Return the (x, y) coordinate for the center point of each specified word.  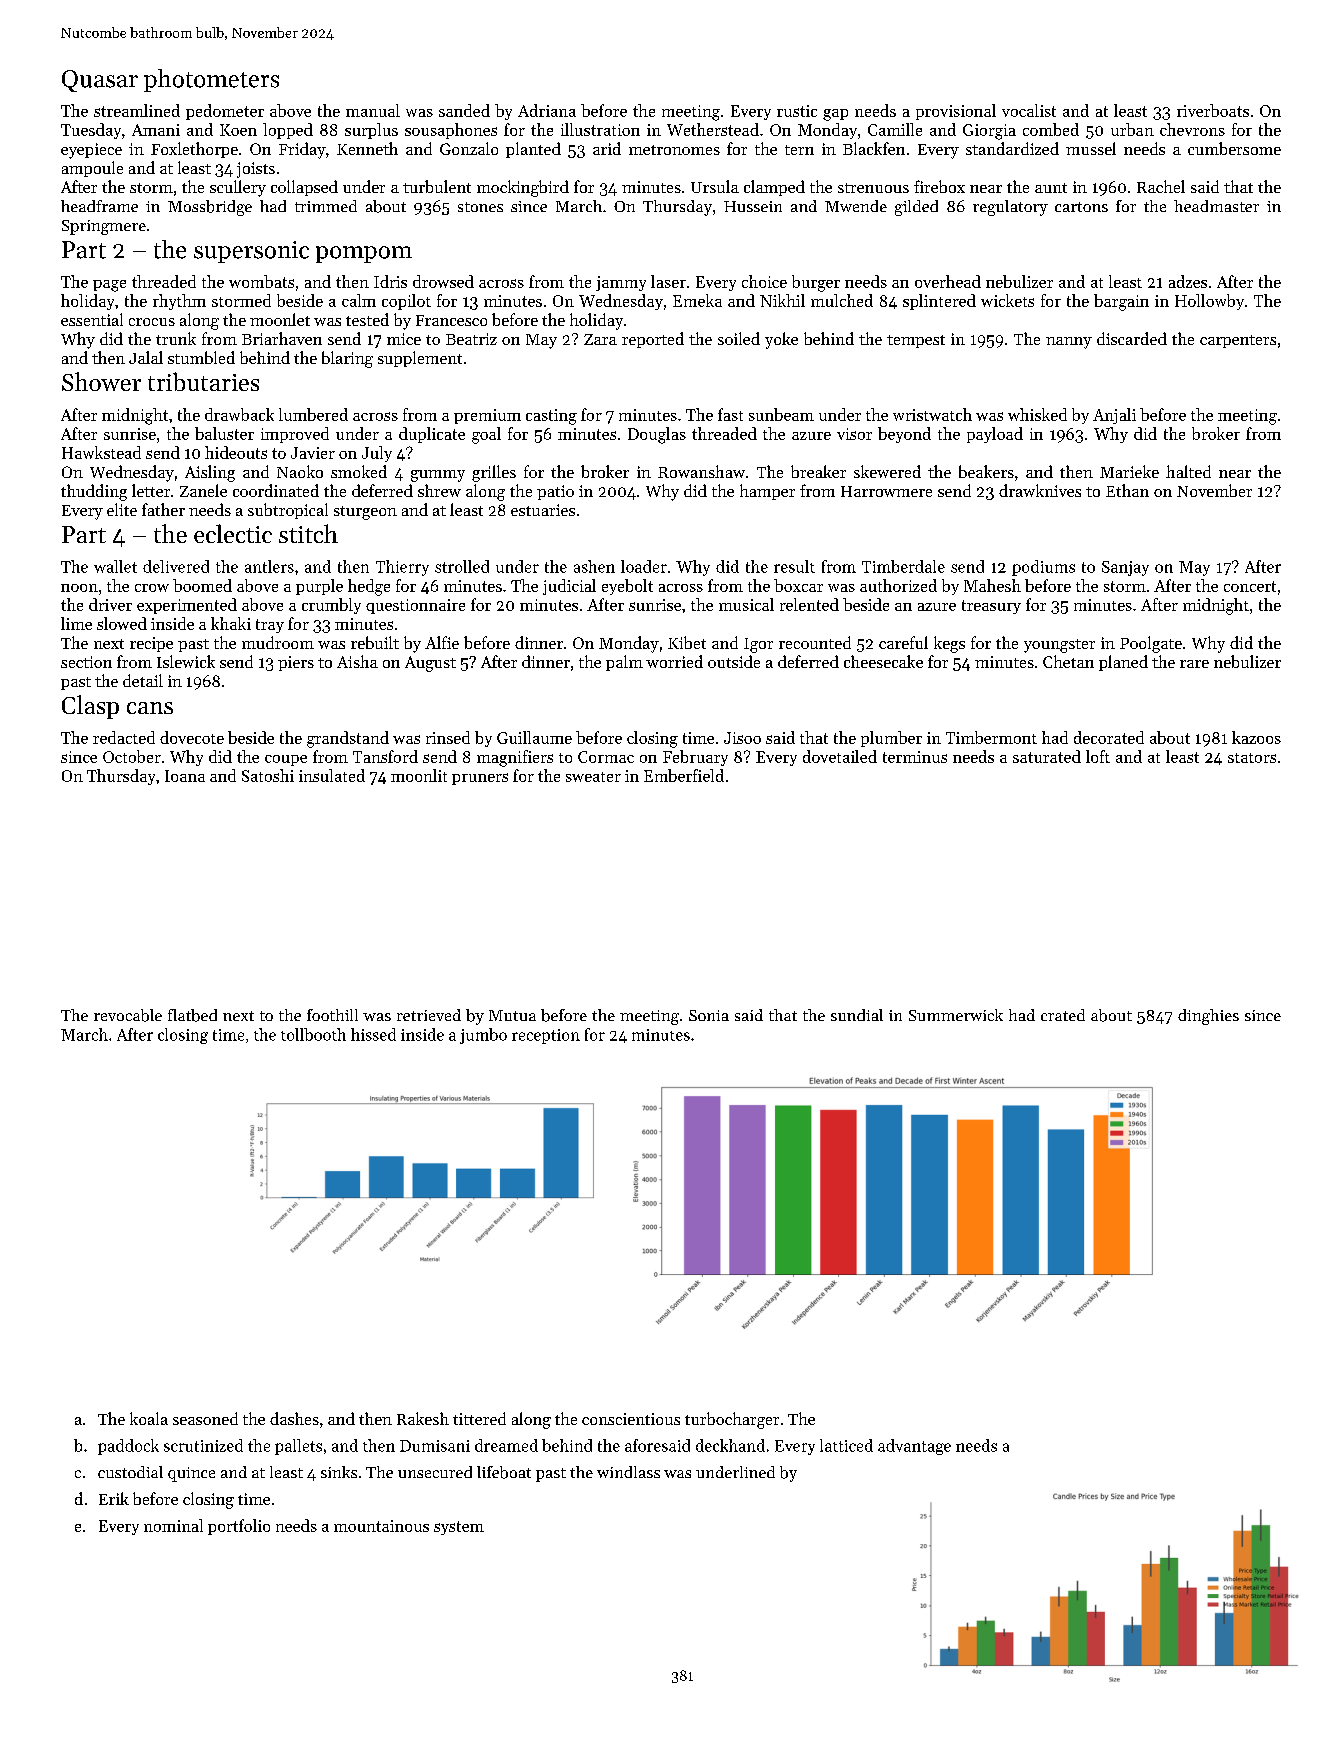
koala (149, 1418)
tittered (479, 1418)
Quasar (100, 81)
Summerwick (956, 1015)
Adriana (547, 110)
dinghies (1208, 1017)
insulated (332, 775)
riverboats (1213, 110)
